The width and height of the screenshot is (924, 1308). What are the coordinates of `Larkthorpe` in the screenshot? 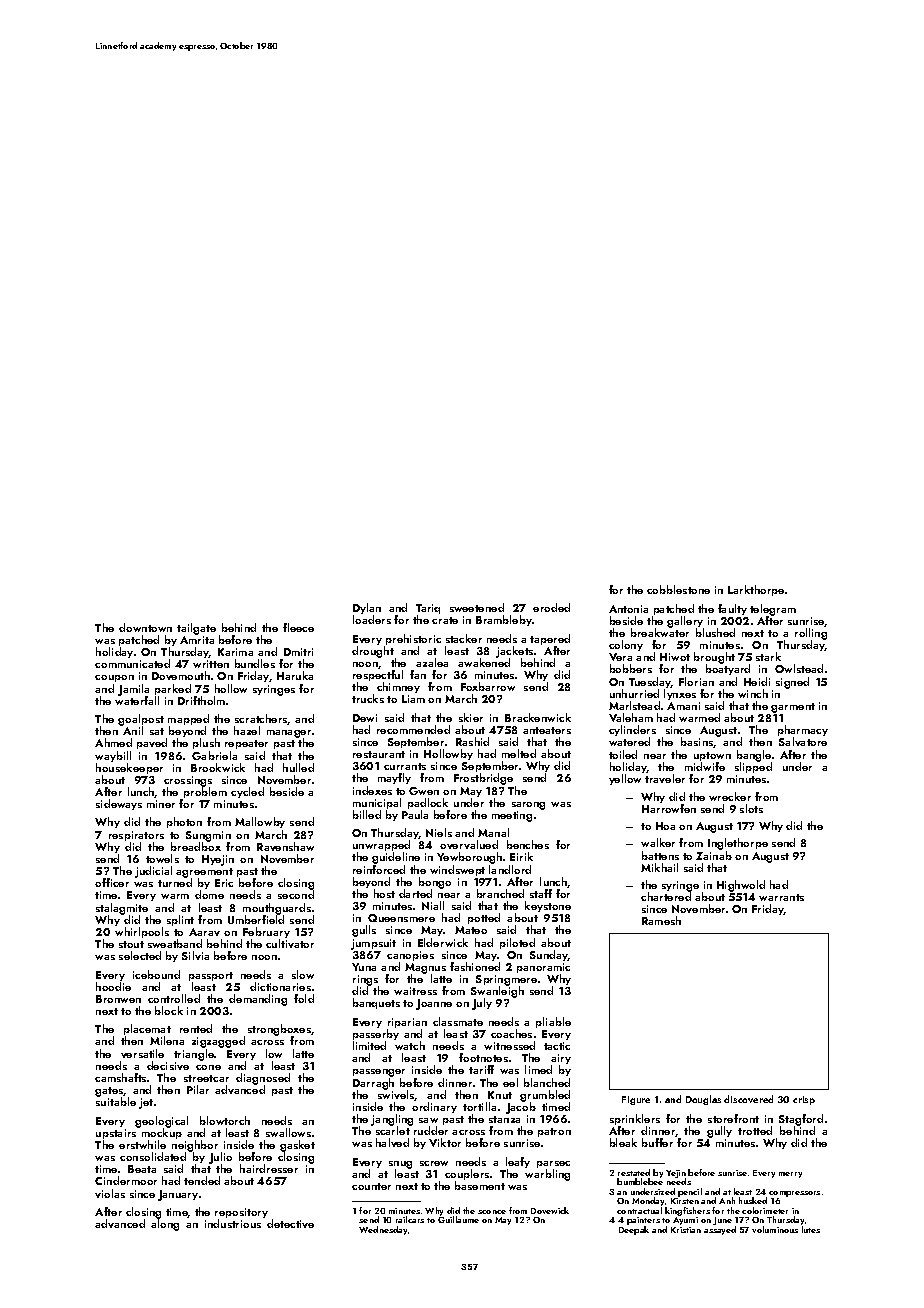 It's located at (756, 590).
